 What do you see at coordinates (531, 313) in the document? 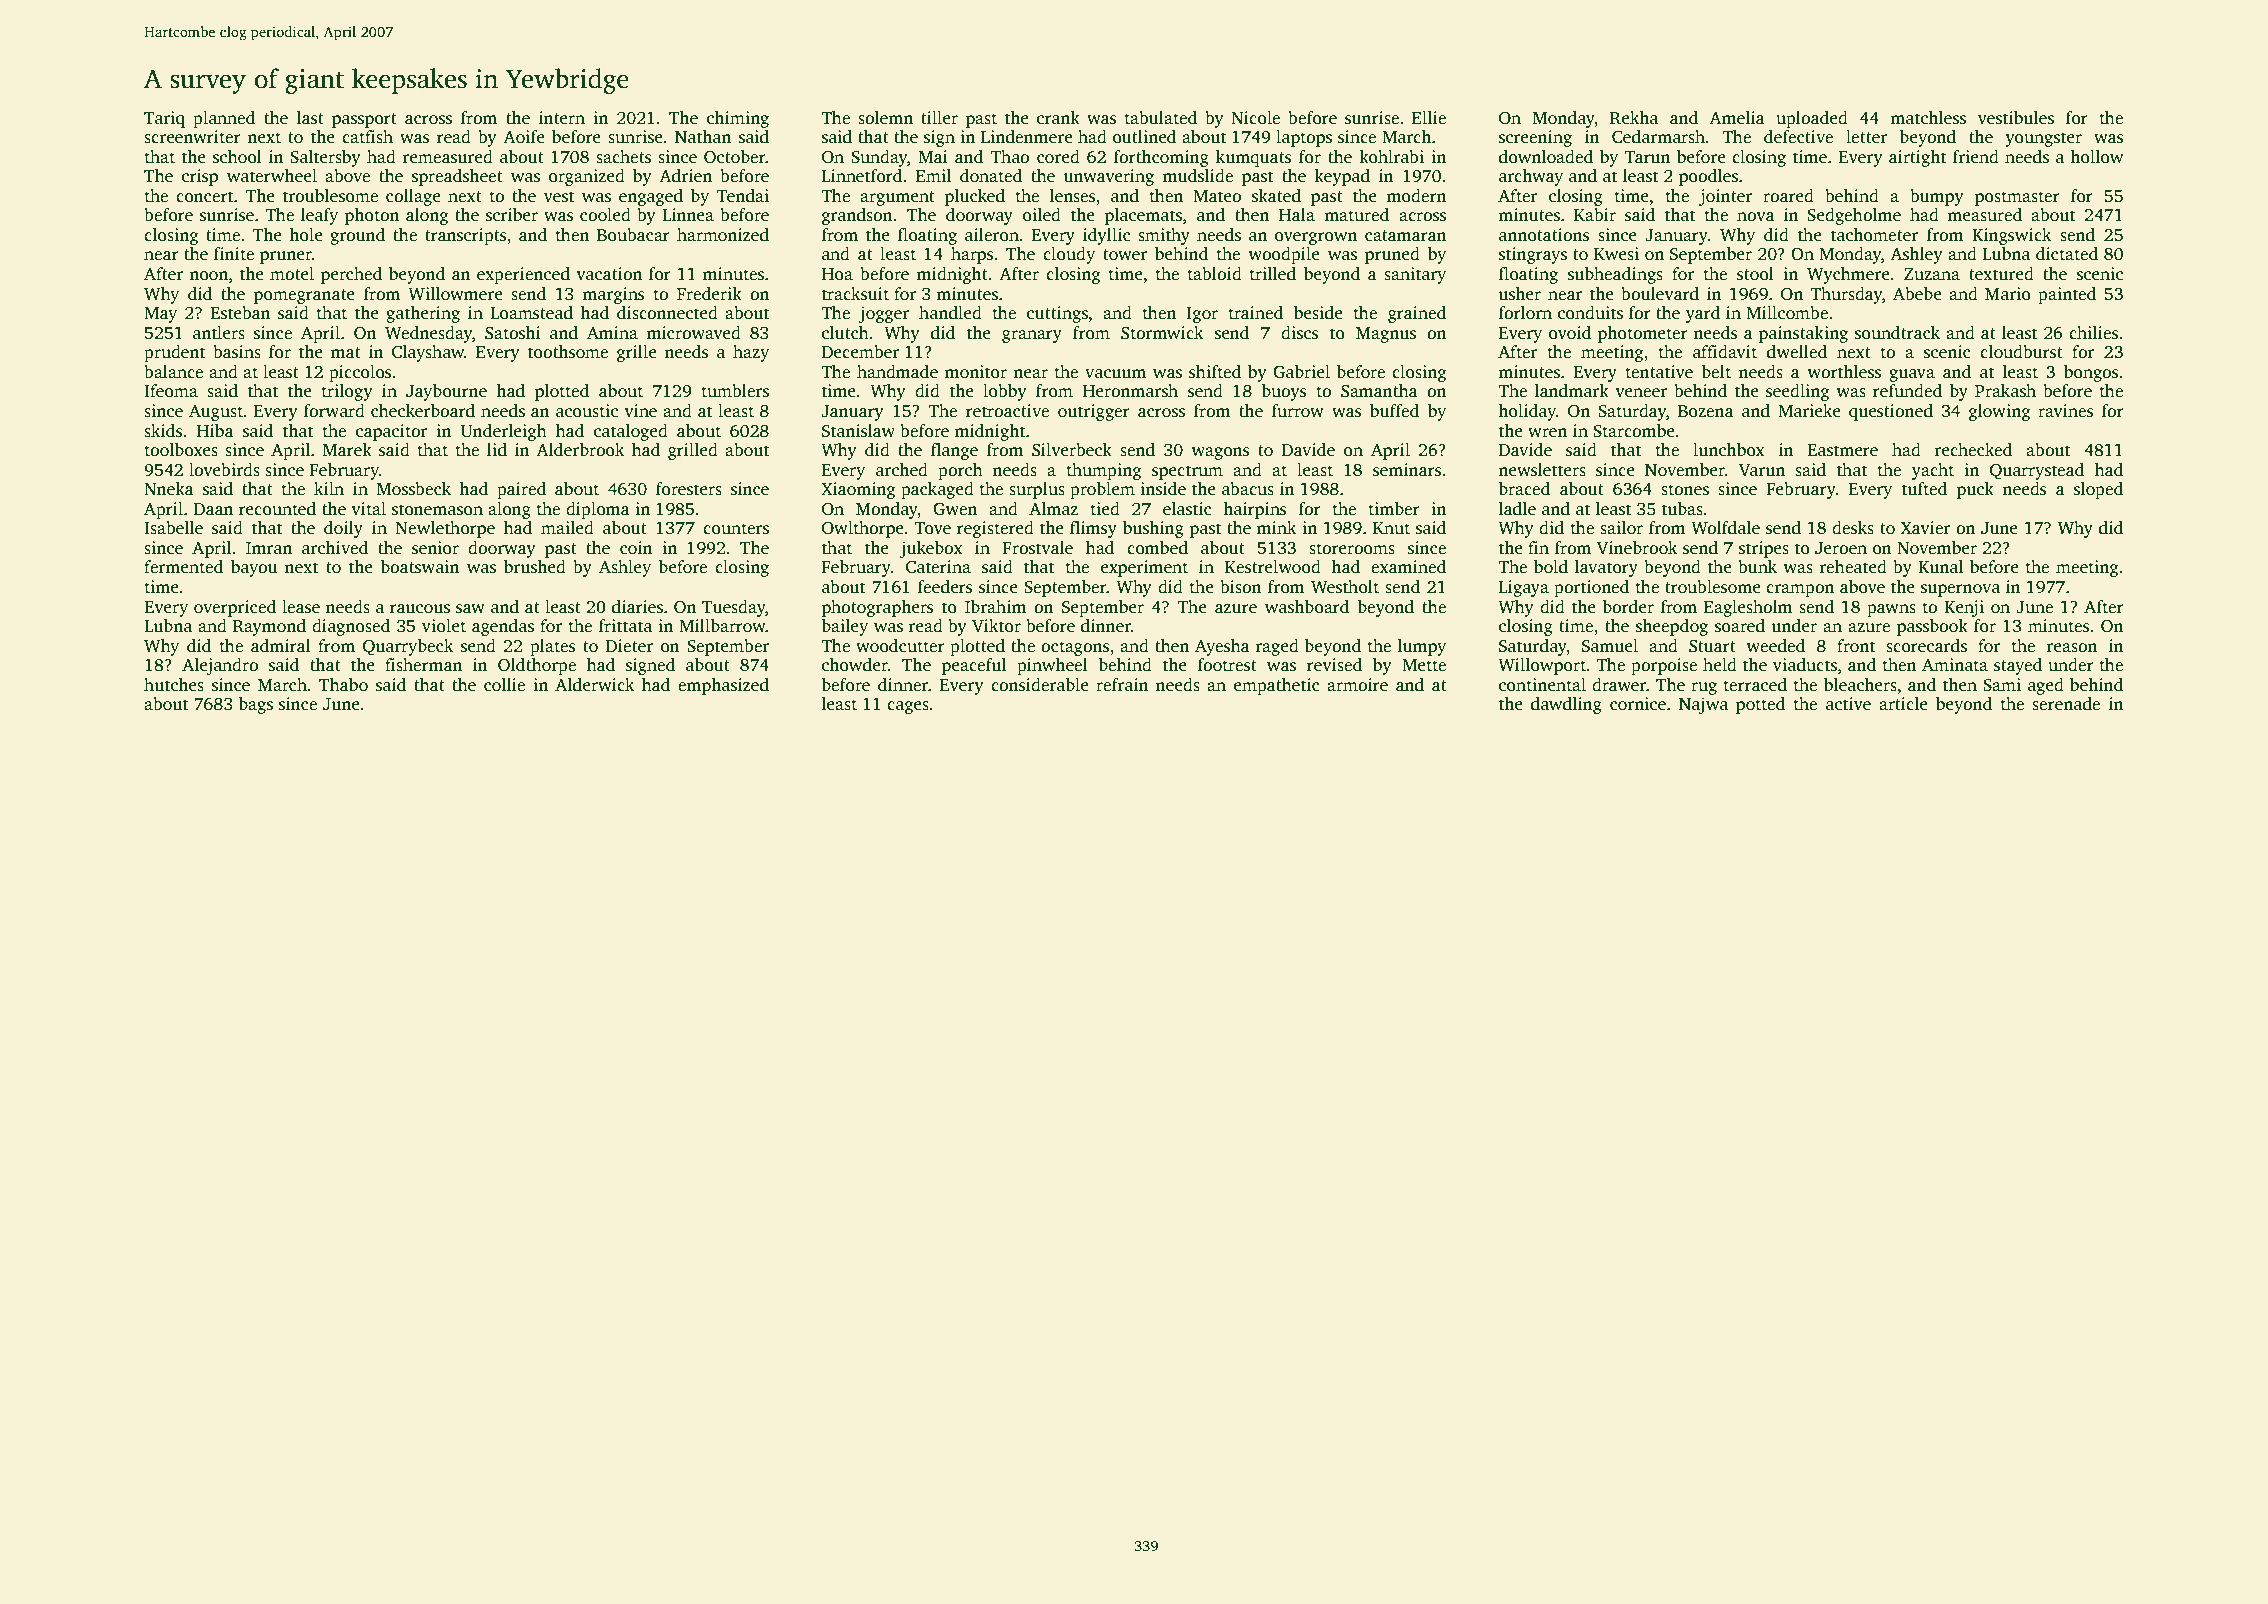
I see `Loamstead` at bounding box center [531, 313].
